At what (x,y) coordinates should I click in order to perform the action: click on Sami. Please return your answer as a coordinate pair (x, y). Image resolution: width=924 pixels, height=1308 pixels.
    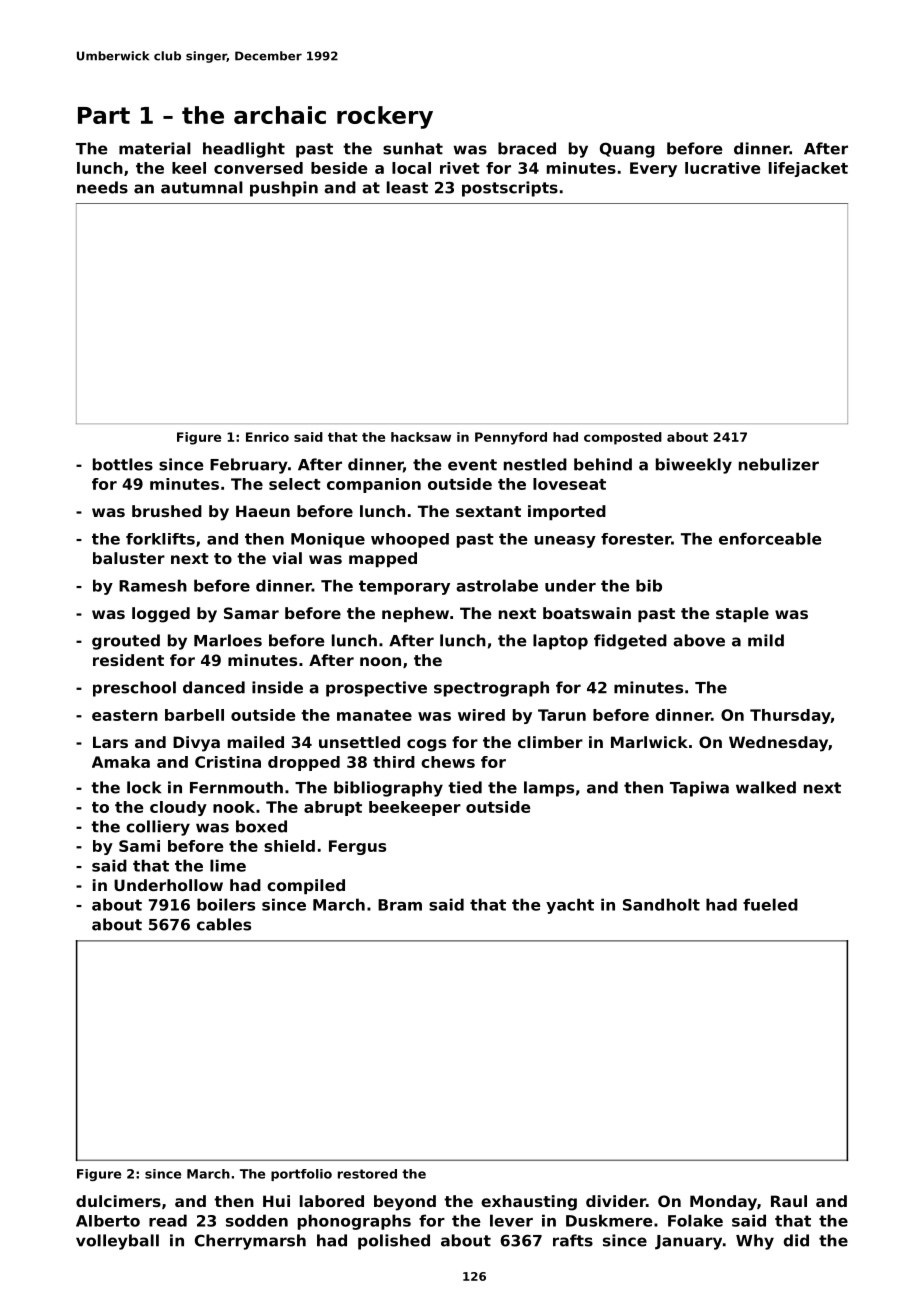
    Looking at the image, I should click on (139, 846).
